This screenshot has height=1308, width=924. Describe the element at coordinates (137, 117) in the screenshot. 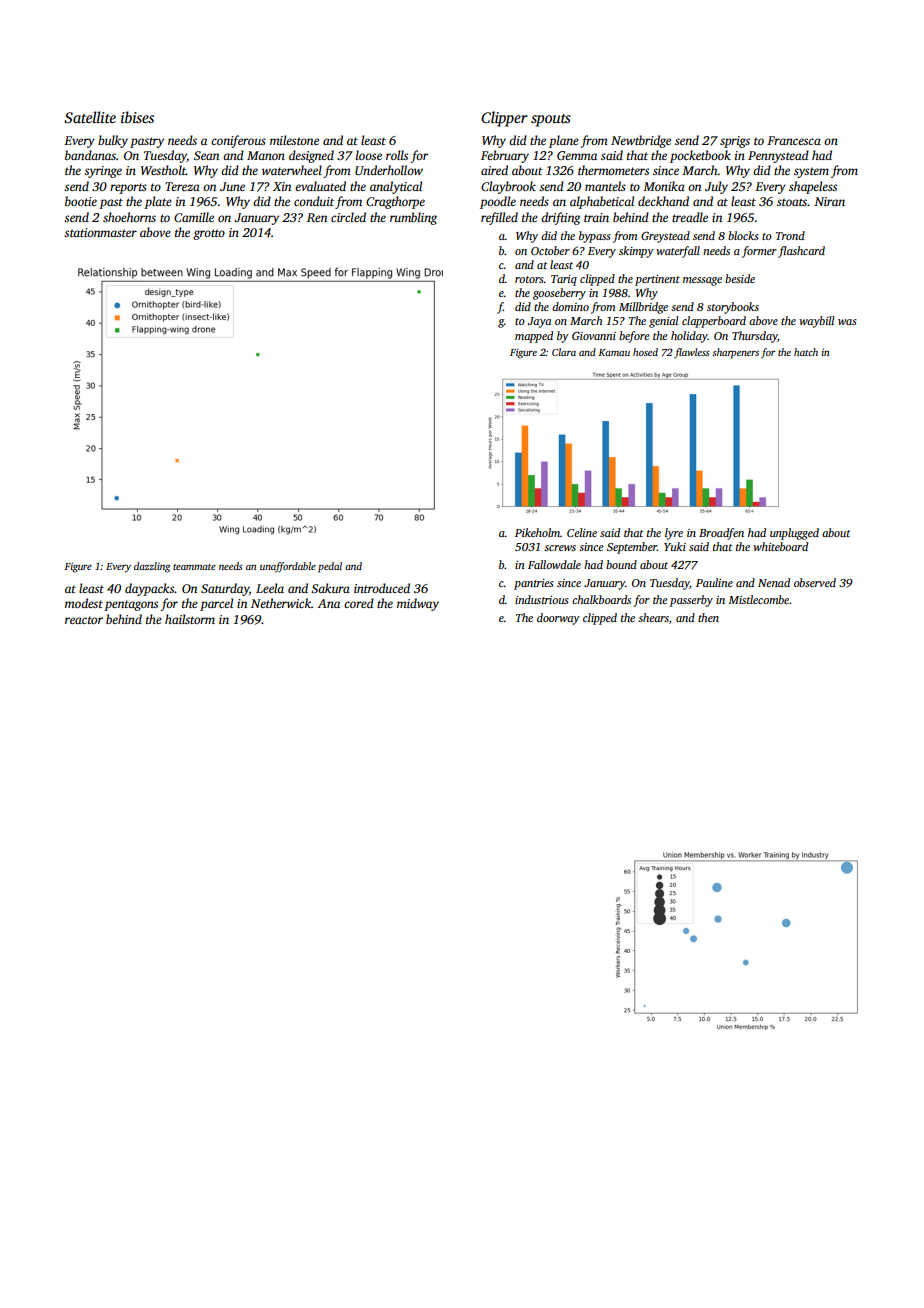

I see `ibises` at that location.
